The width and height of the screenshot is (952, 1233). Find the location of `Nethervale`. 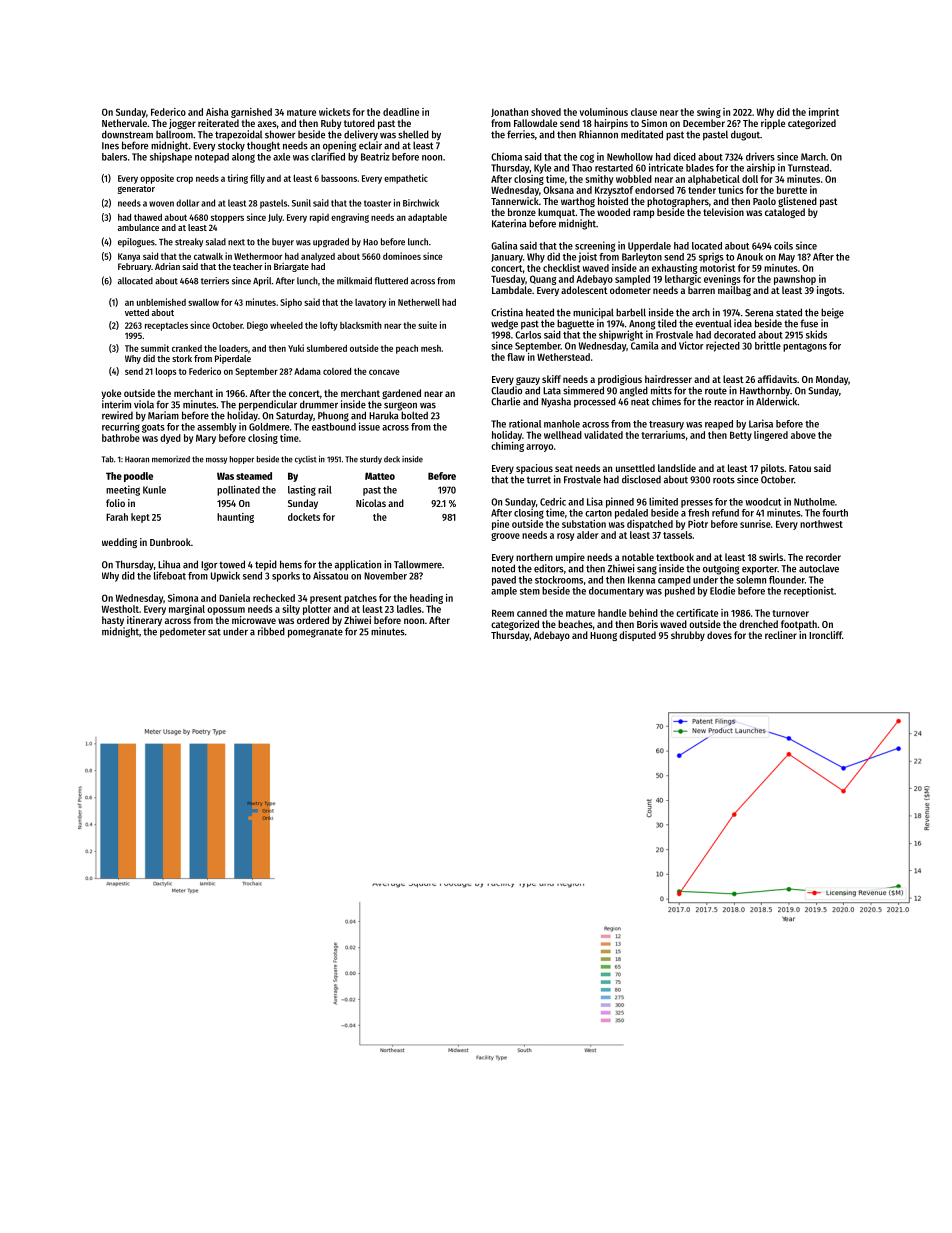

Nethervale is located at coordinates (124, 123).
